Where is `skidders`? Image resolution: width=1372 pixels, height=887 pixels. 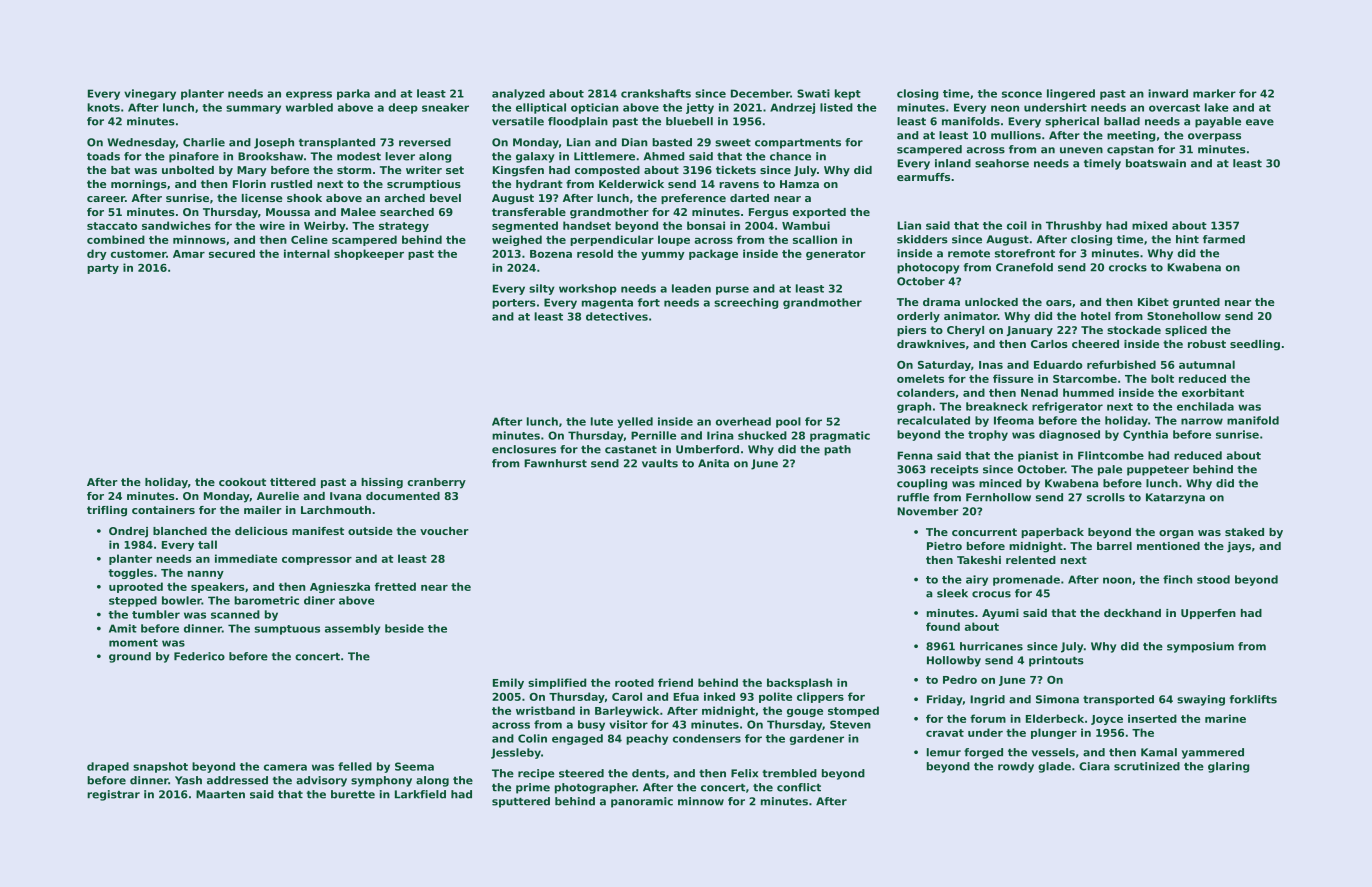 skidders is located at coordinates (922, 239).
